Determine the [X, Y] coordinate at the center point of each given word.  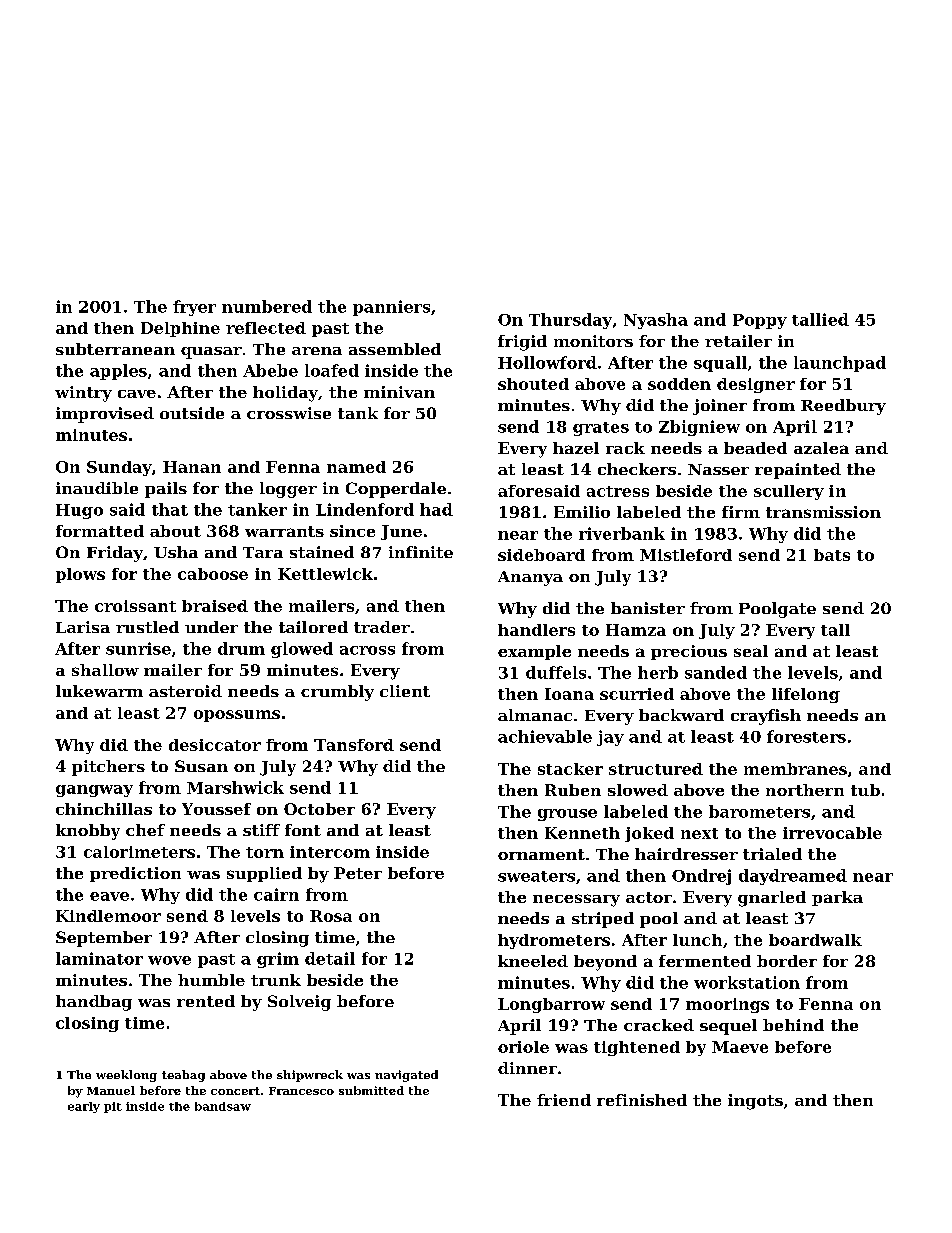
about [175, 531]
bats [832, 555]
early [84, 1107]
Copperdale [396, 490]
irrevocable [832, 833]
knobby [88, 832]
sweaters [536, 876]
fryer [194, 308]
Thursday [570, 321]
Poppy [760, 321]
